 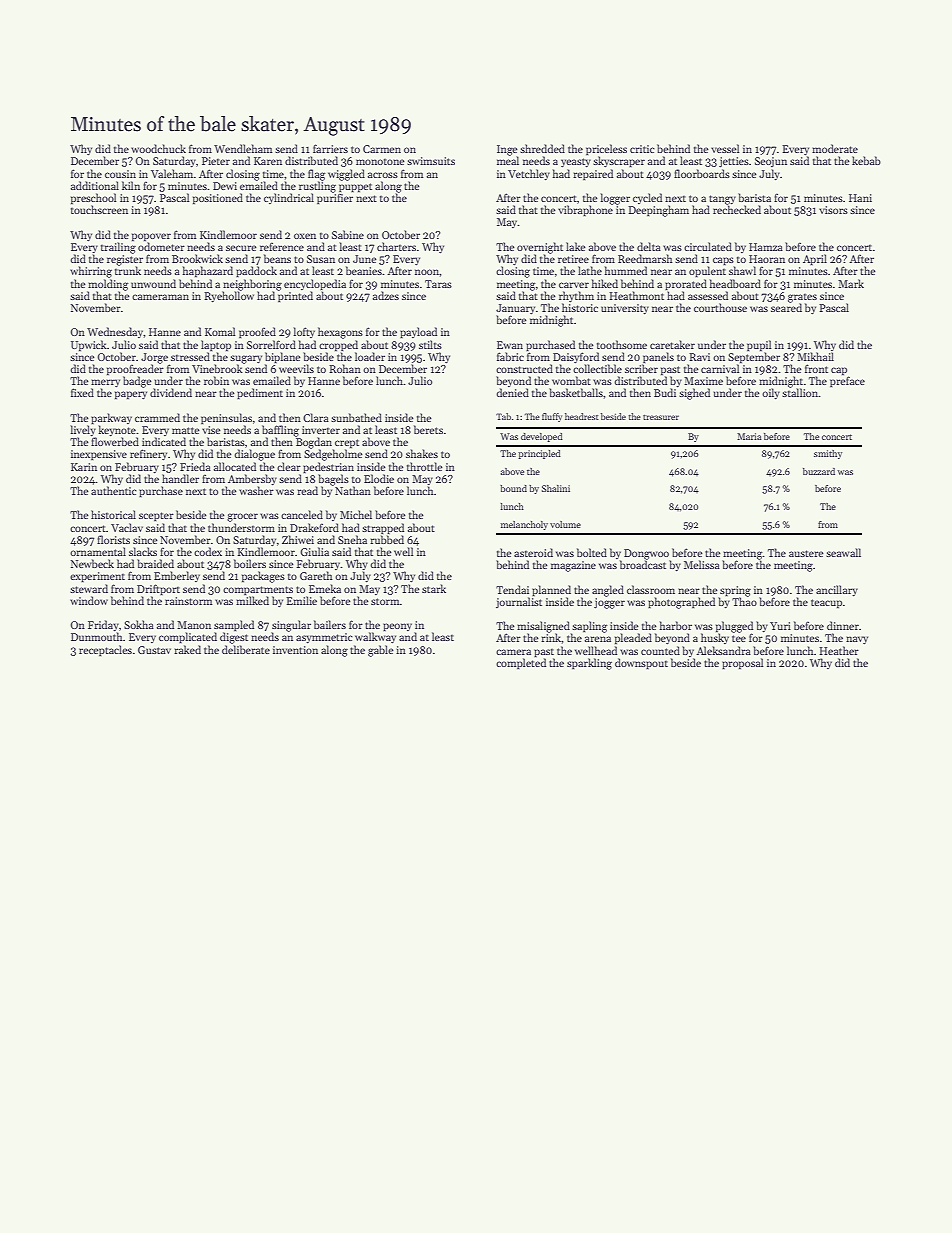 I want to click on Gustav, so click(x=154, y=650).
